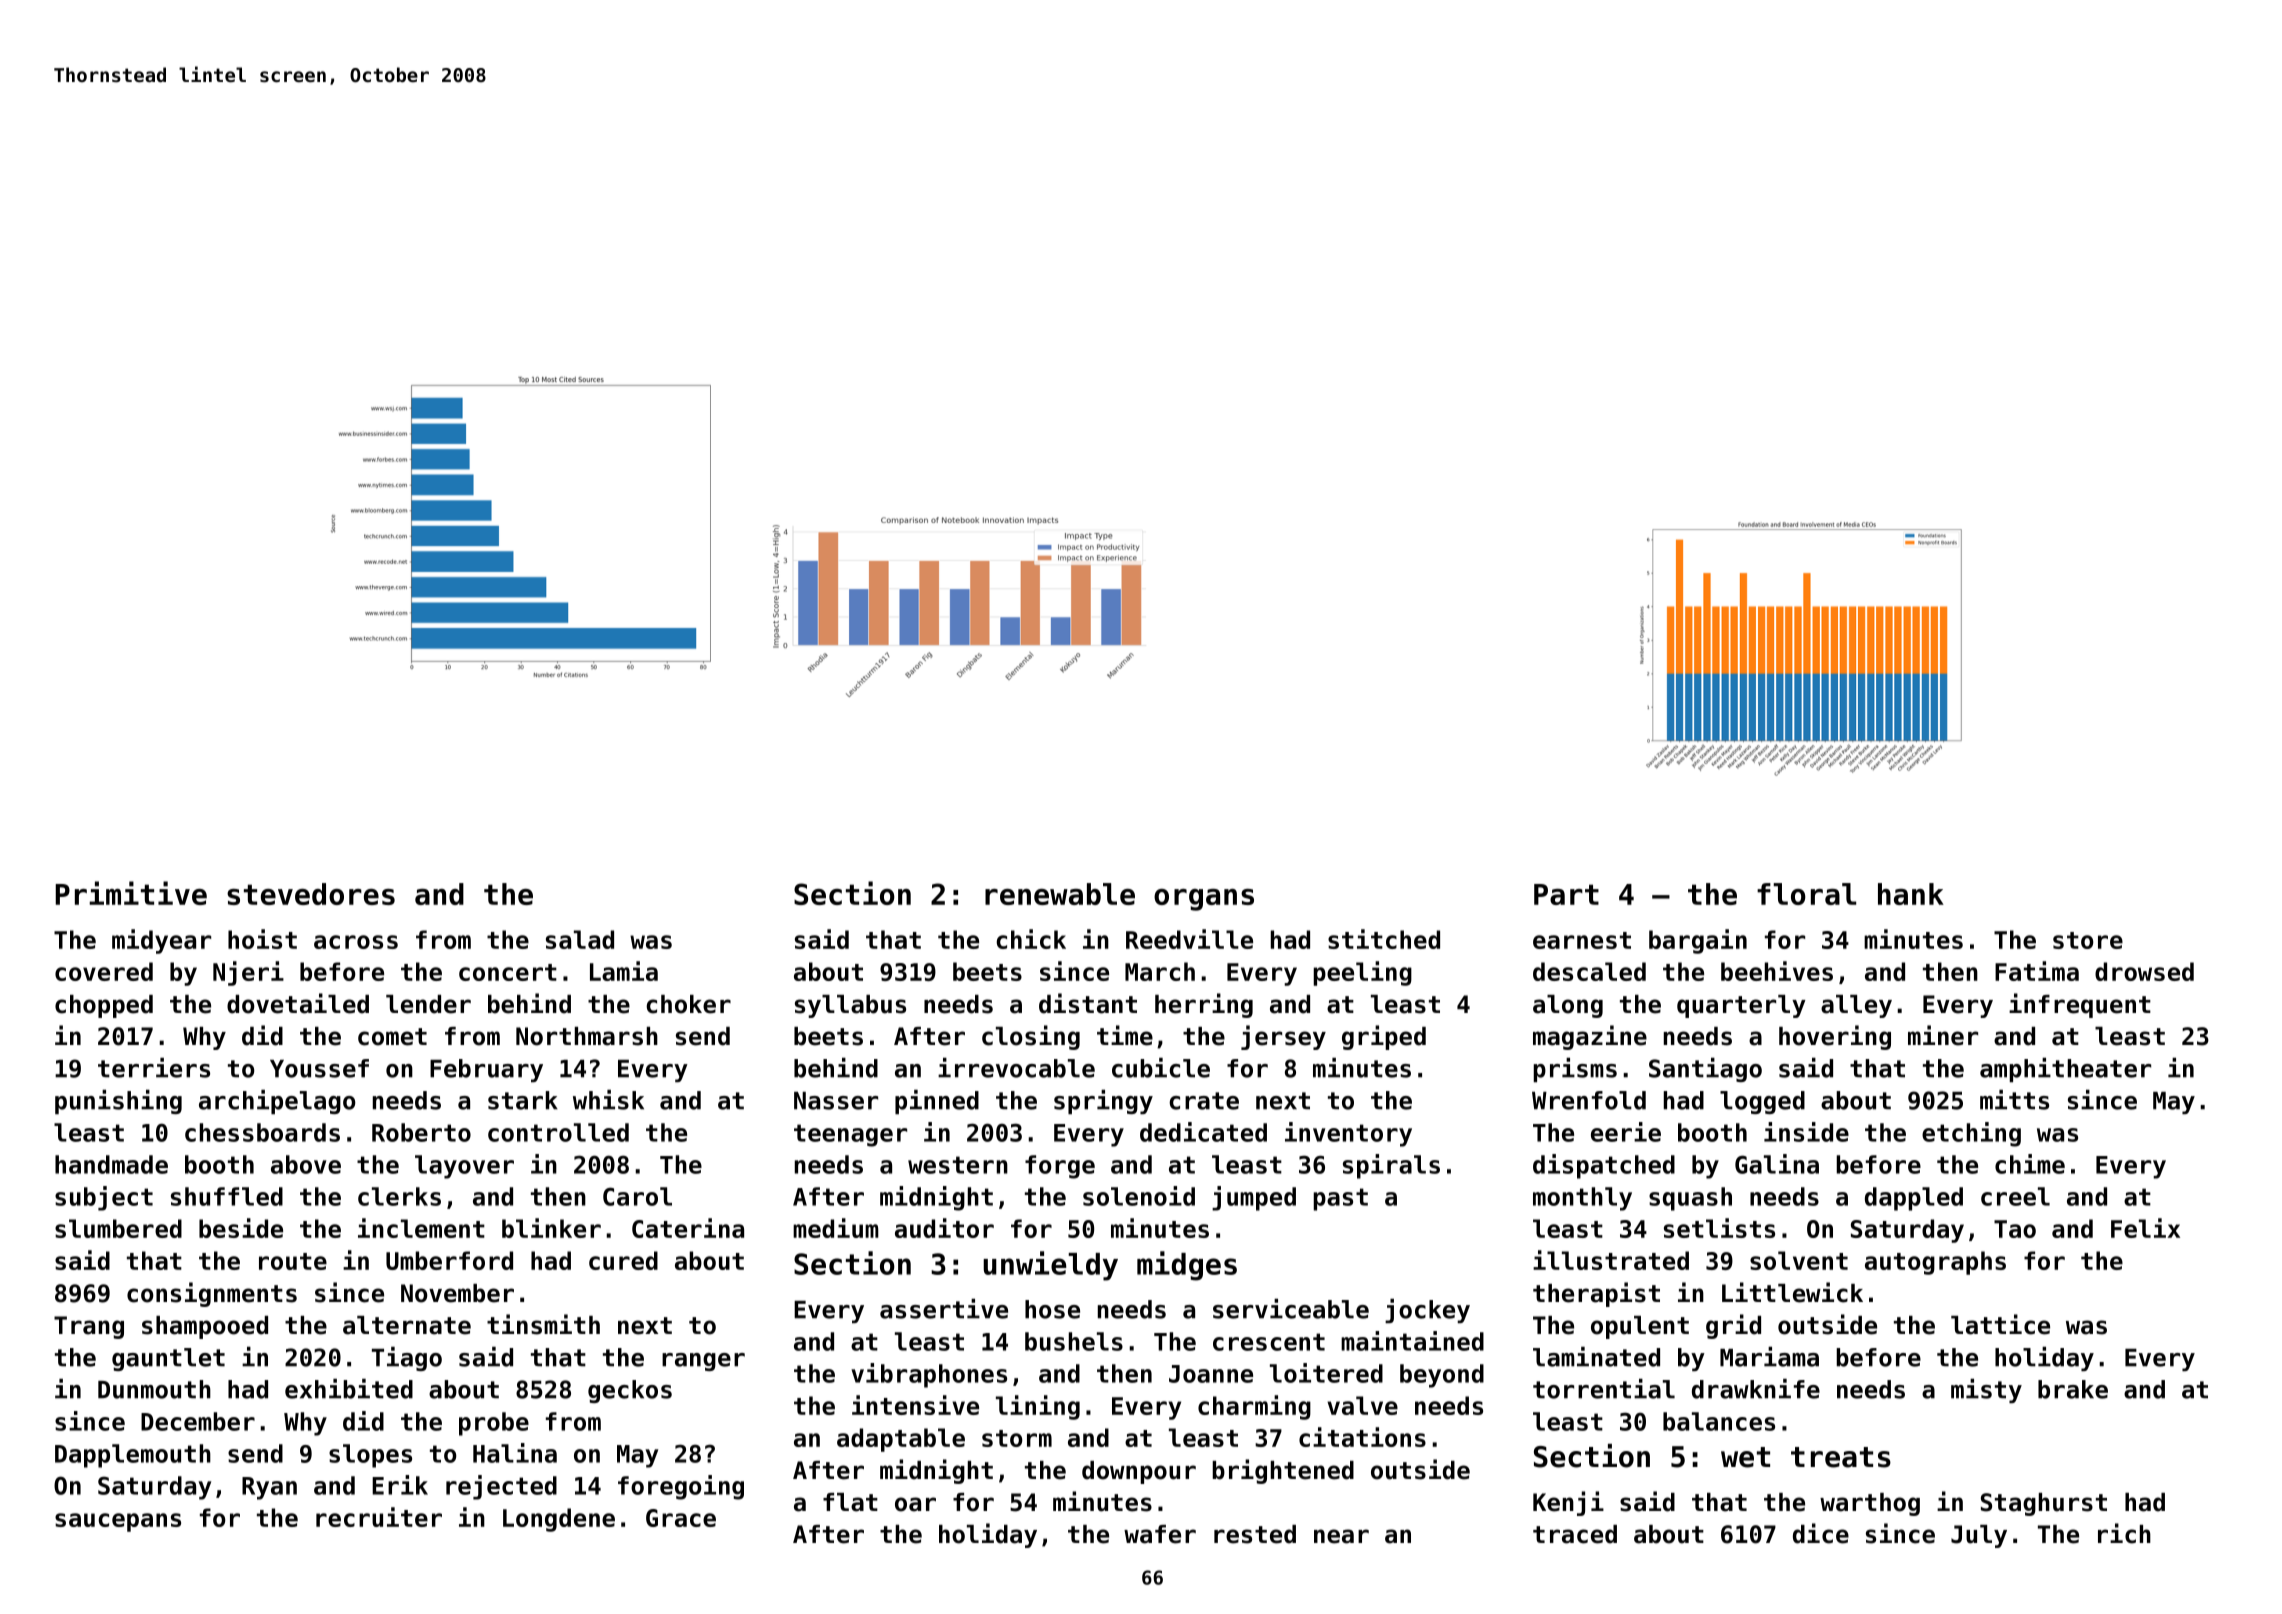 This screenshot has height=1614, width=2282. I want to click on teenager, so click(850, 1135).
